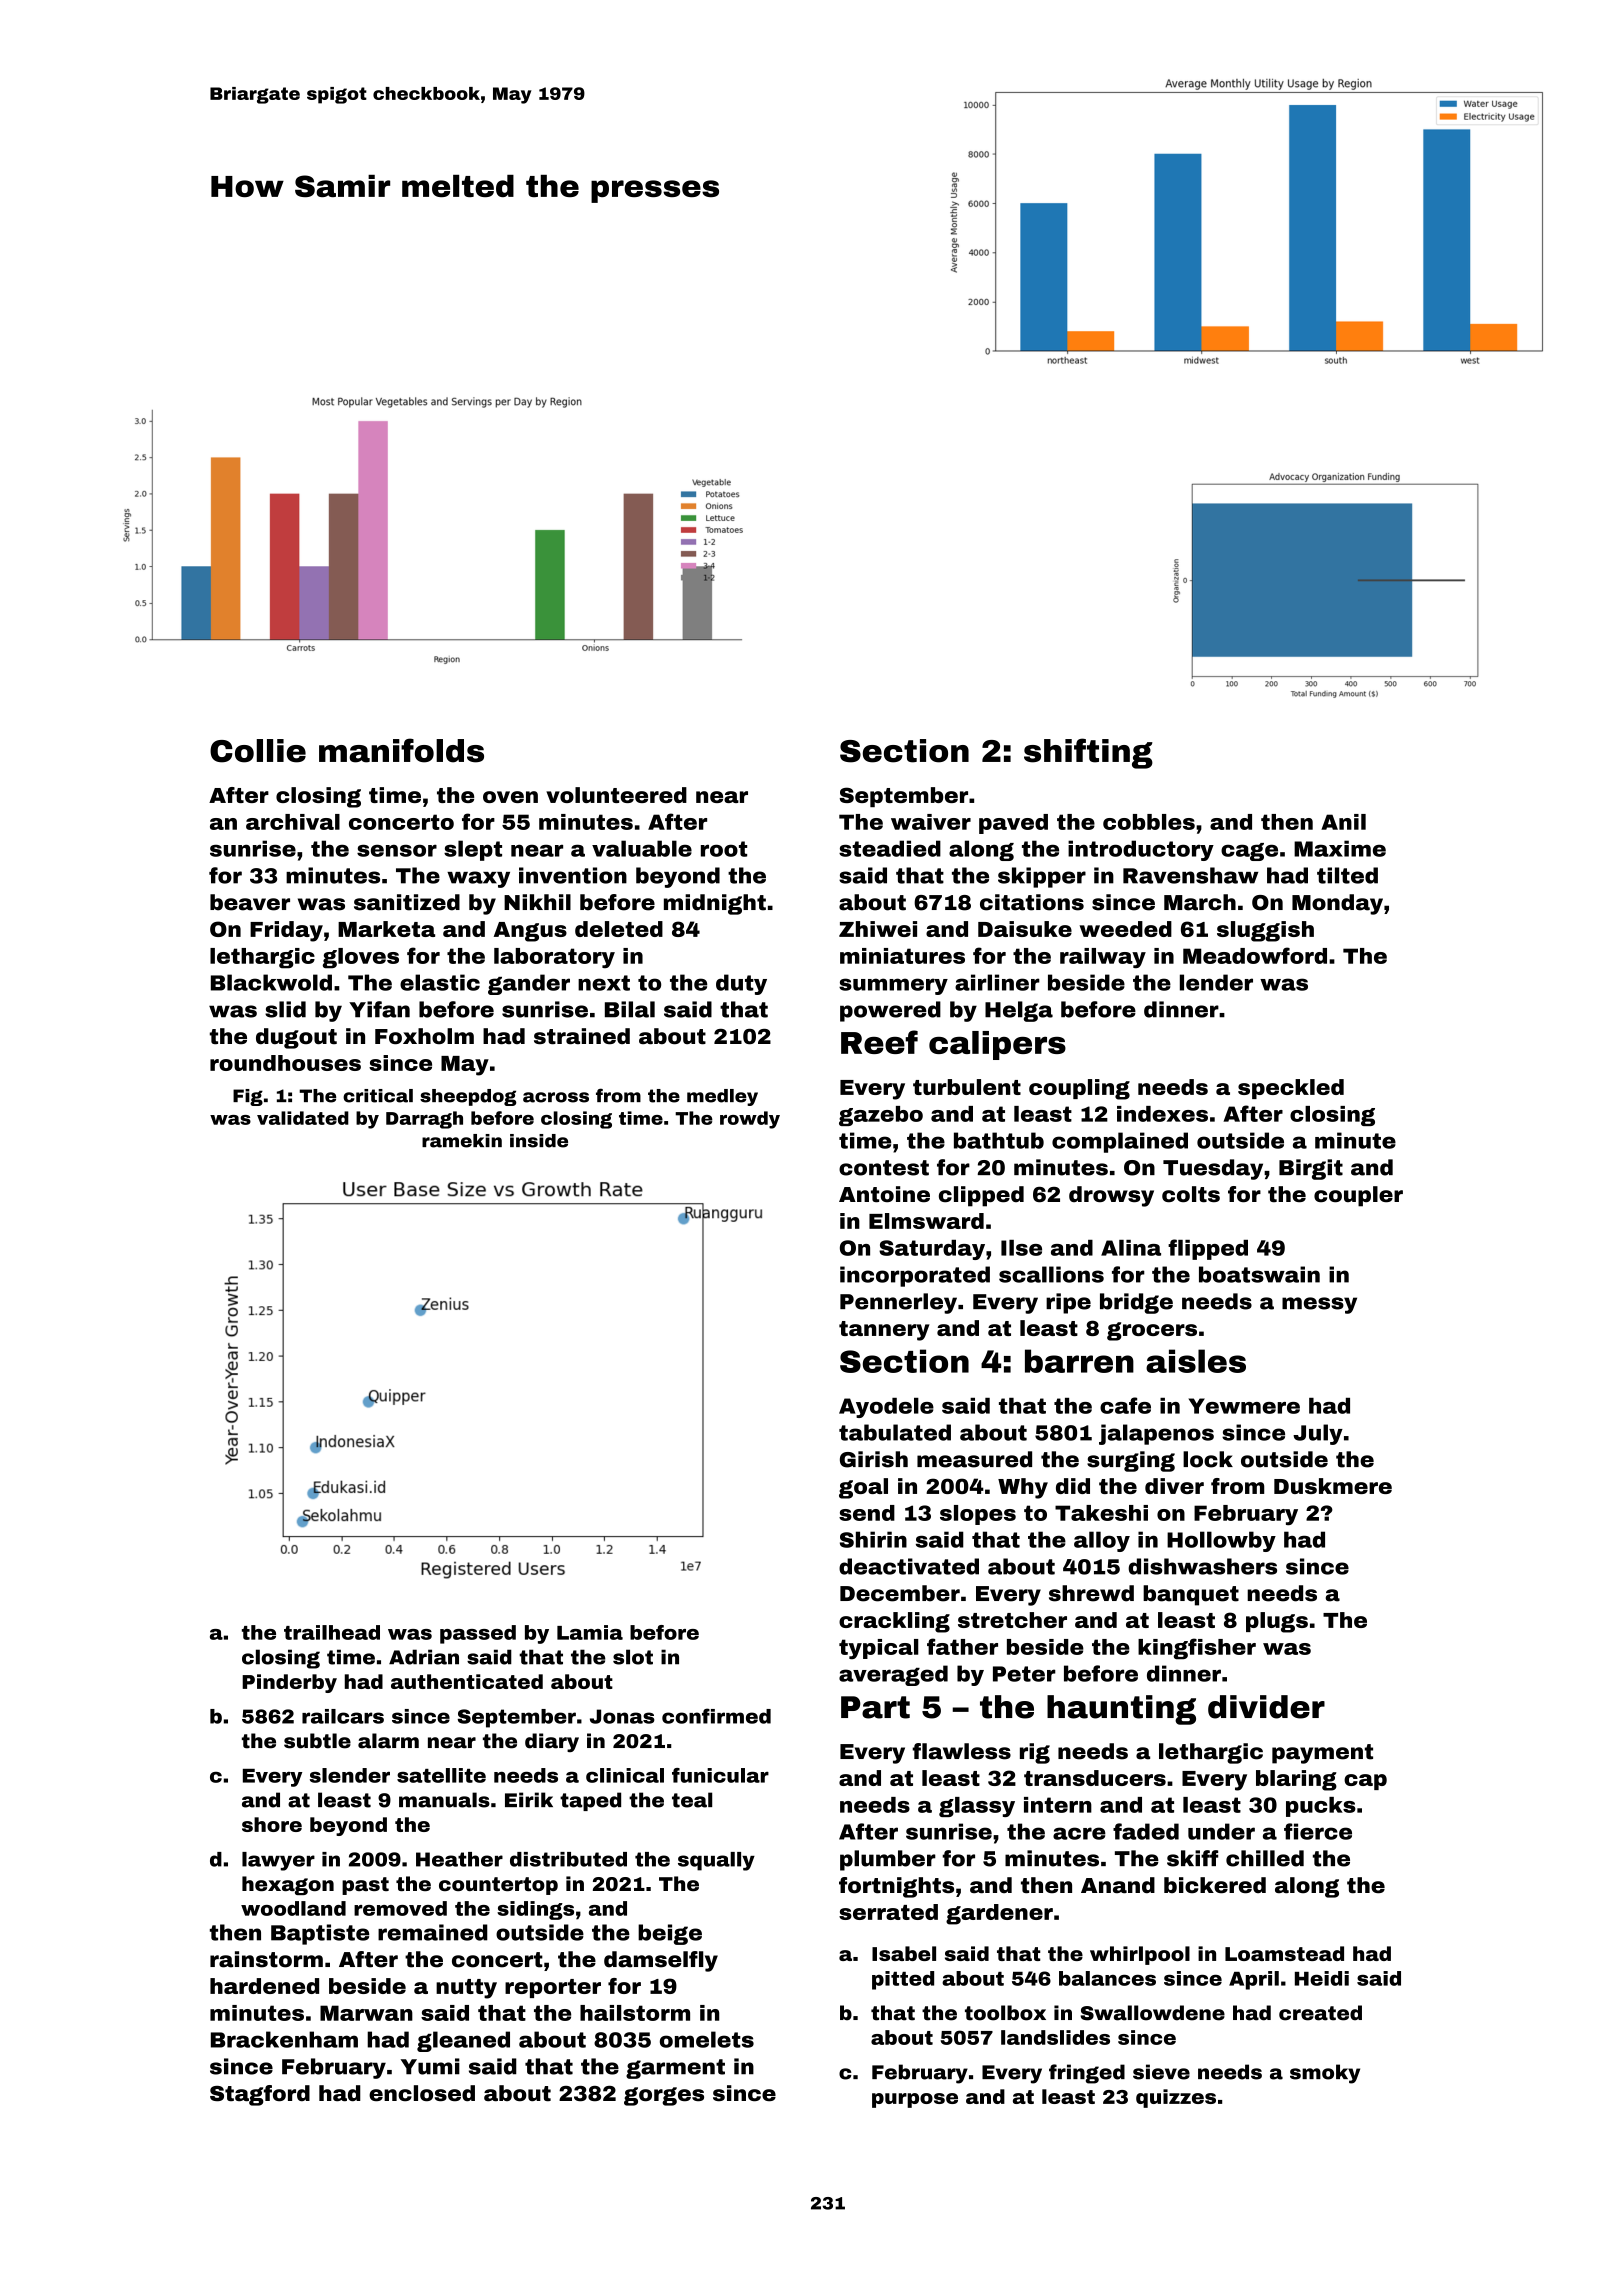 This screenshot has height=2292, width=1620. Describe the element at coordinates (462, 1141) in the screenshot. I see `ramekin` at that location.
